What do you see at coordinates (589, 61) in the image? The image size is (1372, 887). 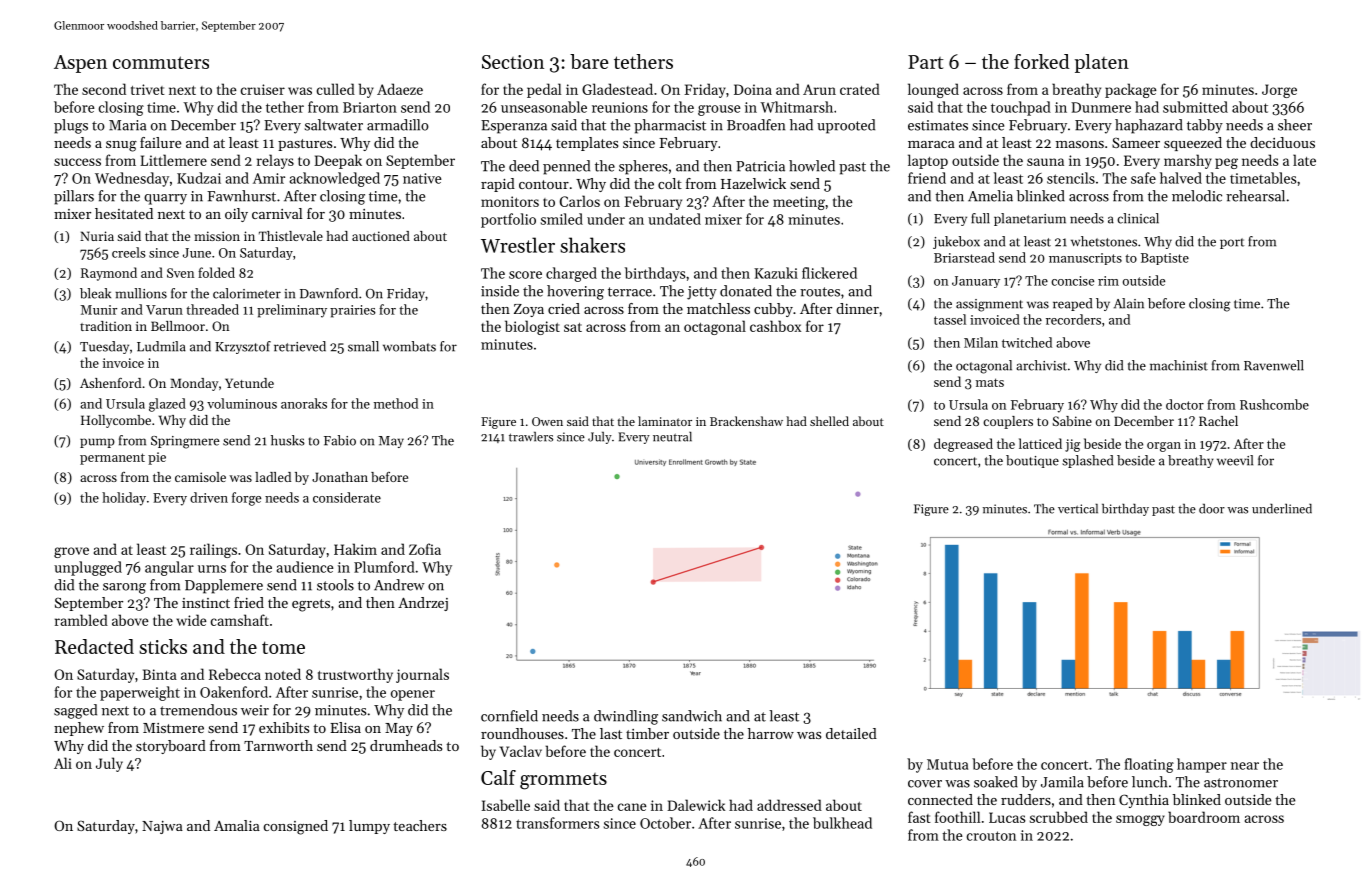 I see `bare` at bounding box center [589, 61].
